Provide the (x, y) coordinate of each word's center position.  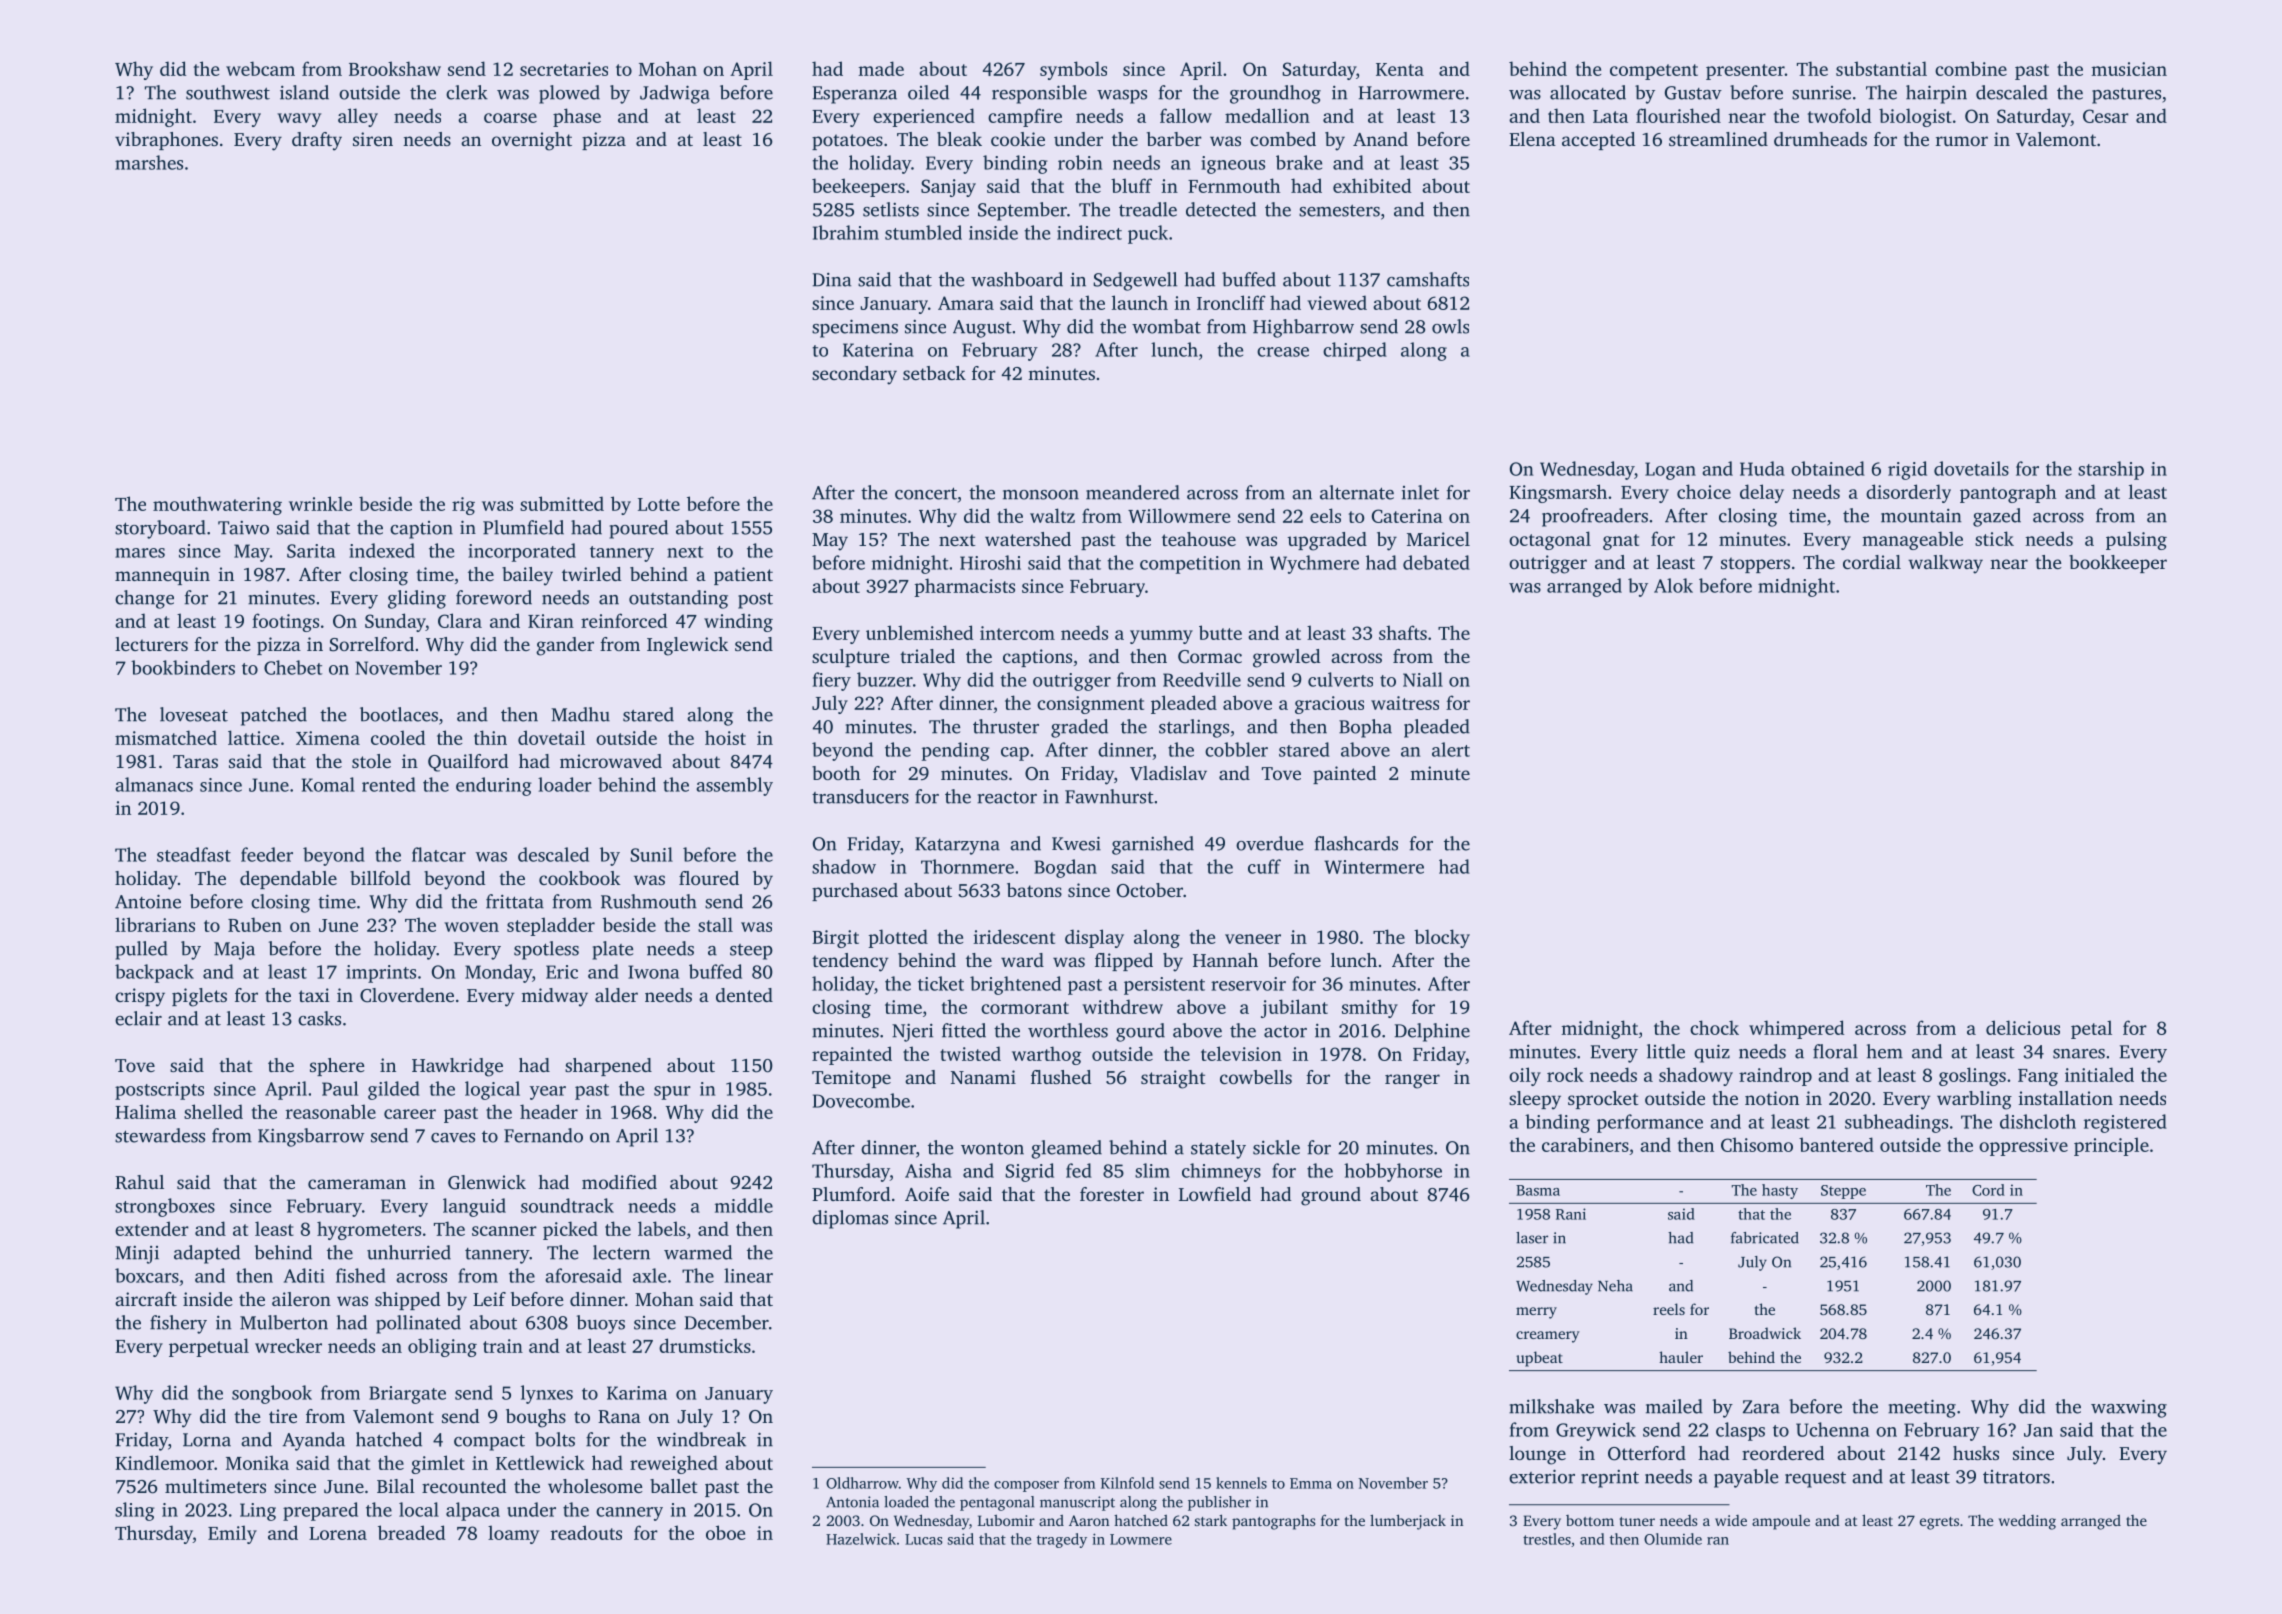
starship (2111, 470)
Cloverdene (407, 995)
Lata (1610, 116)
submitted (562, 503)
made (881, 68)
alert (1451, 749)
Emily (232, 1534)
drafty (317, 141)
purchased (855, 892)
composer (1026, 1486)
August (982, 329)
